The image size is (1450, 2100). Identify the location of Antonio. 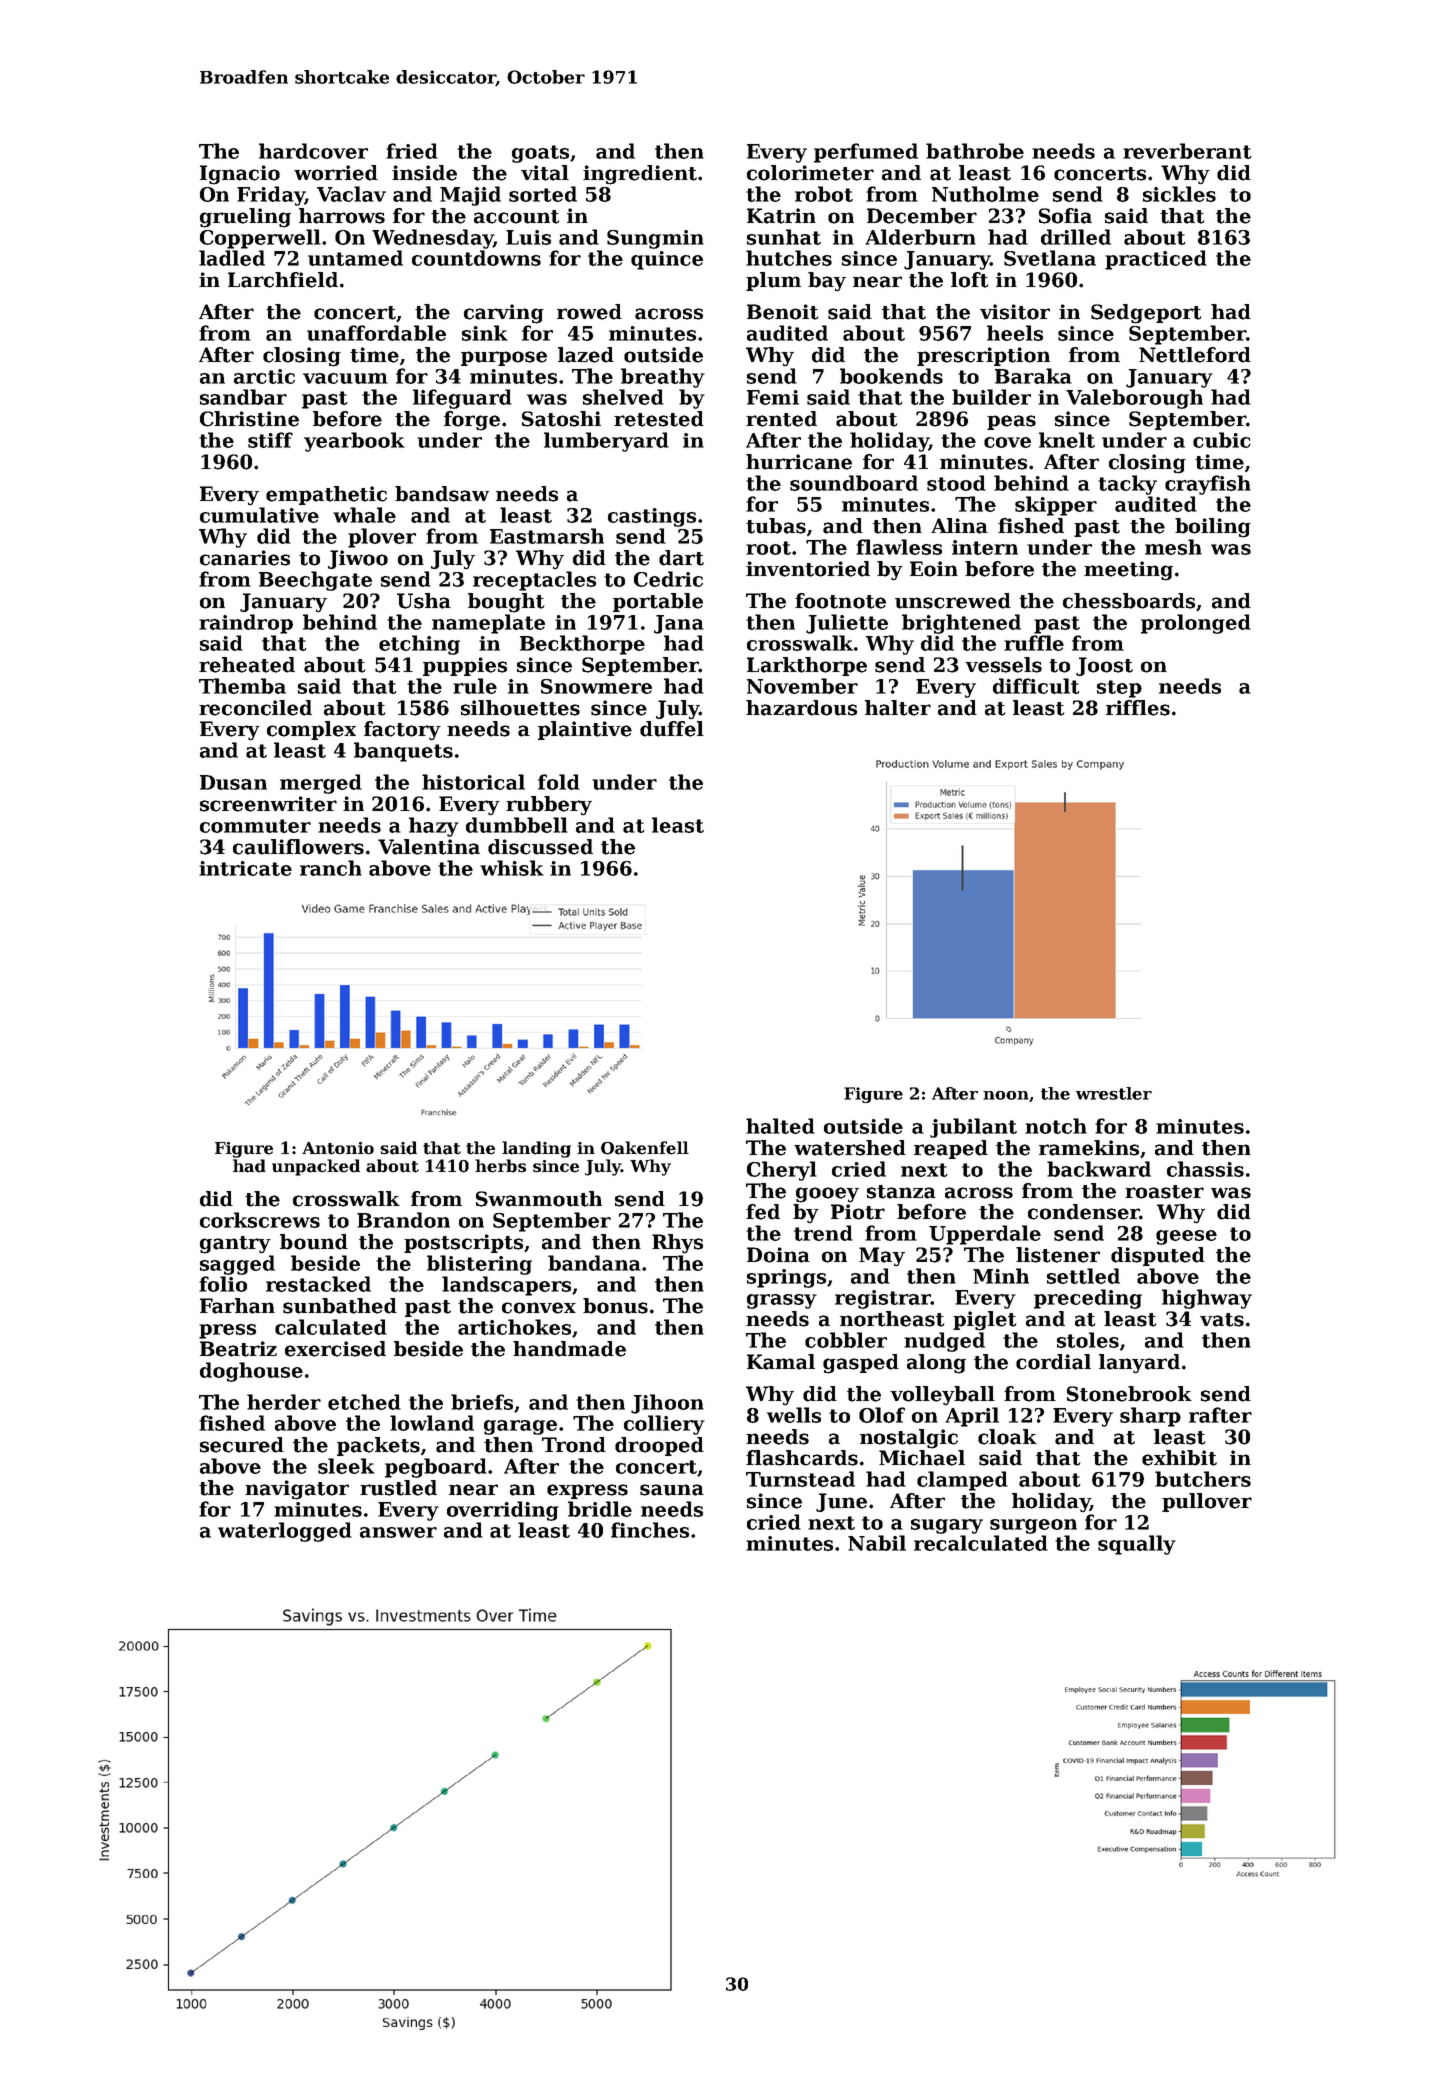
(338, 1148).
